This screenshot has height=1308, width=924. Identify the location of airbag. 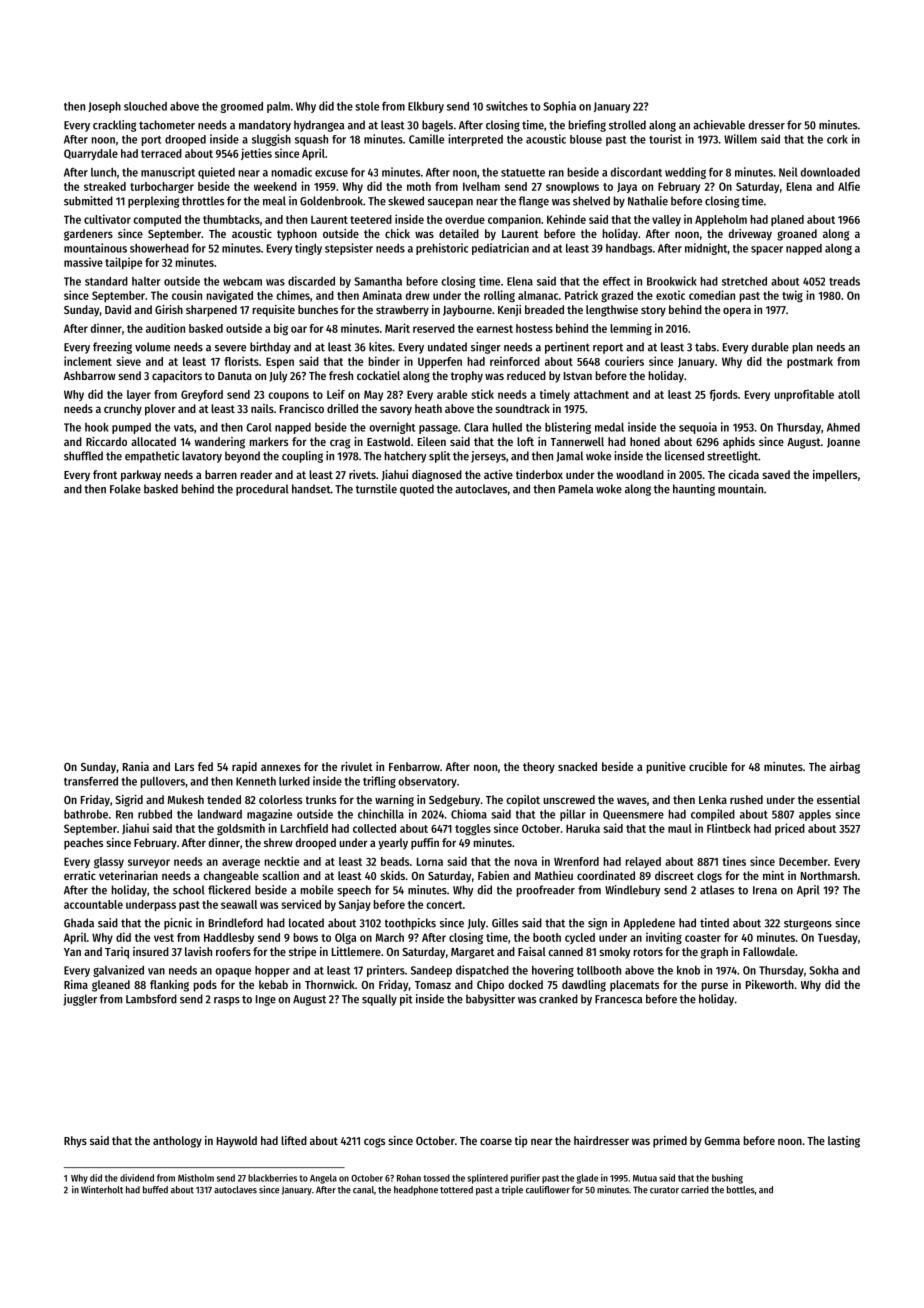
(845, 768).
